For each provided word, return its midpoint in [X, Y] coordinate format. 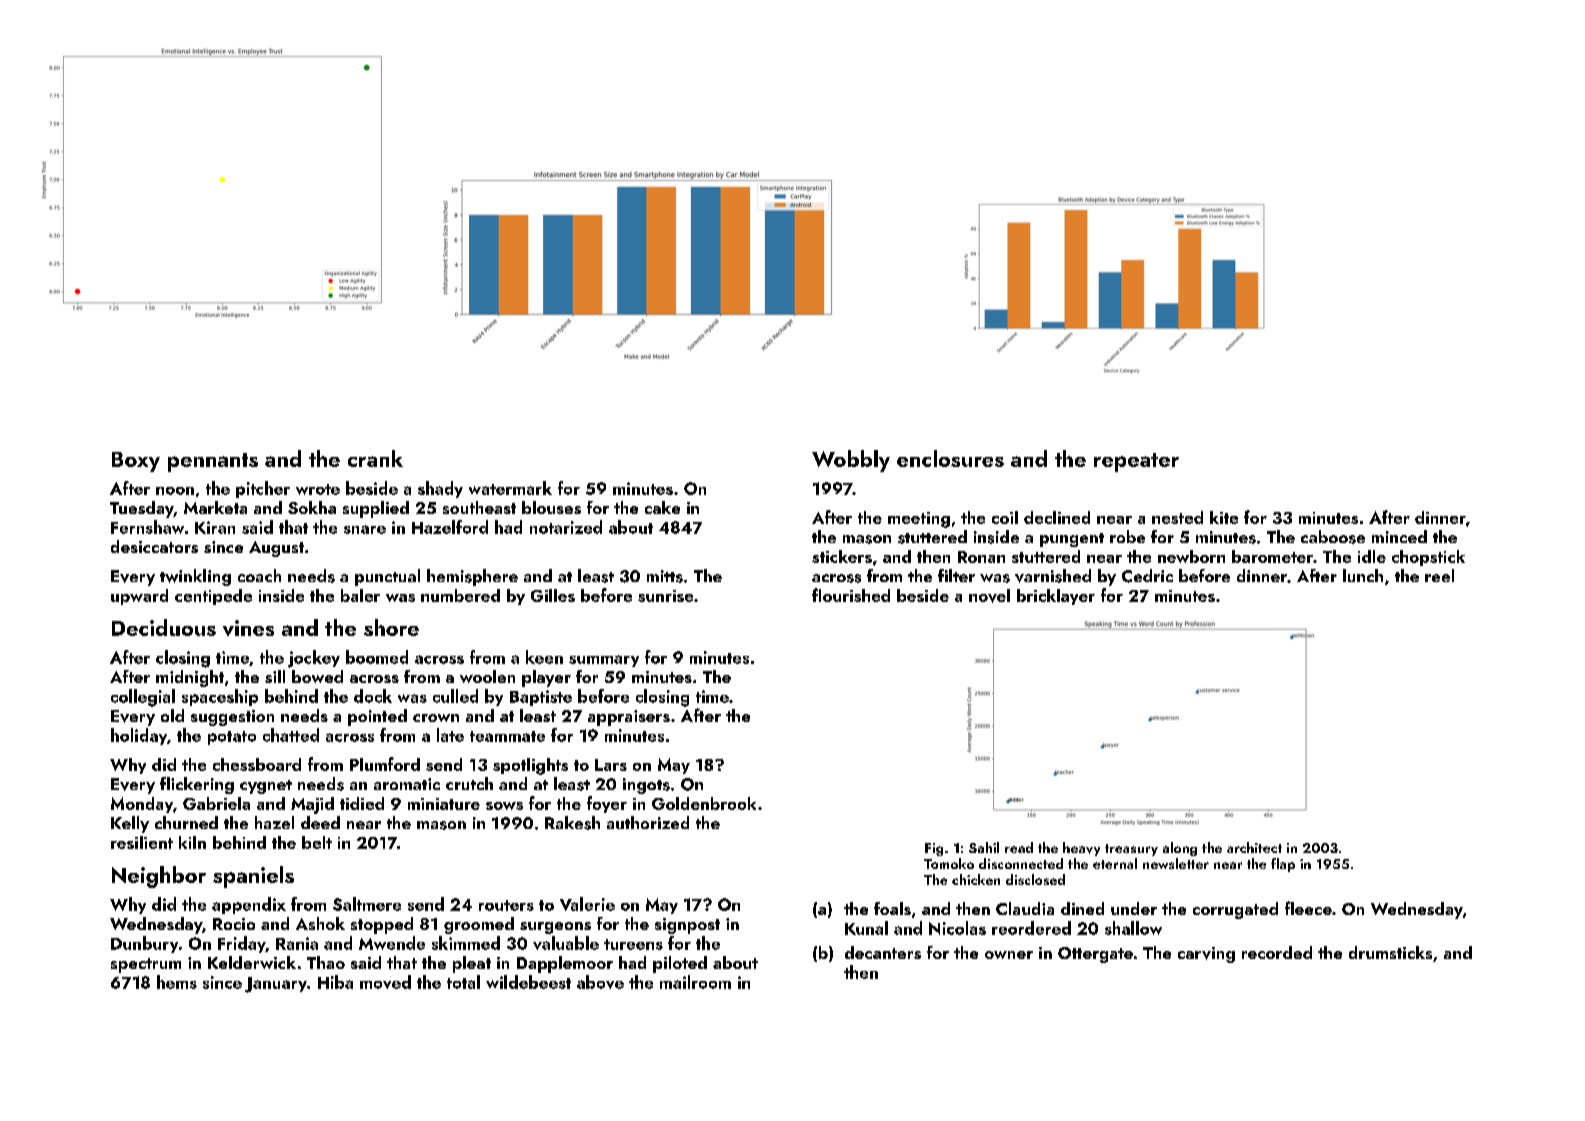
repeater [1136, 462]
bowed [317, 676]
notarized [566, 527]
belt [317, 842]
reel [1439, 575]
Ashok [320, 923]
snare [365, 529]
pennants [213, 462]
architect [1254, 847]
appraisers [629, 718]
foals [892, 908]
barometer [1272, 556]
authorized [648, 822]
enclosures [950, 458]
